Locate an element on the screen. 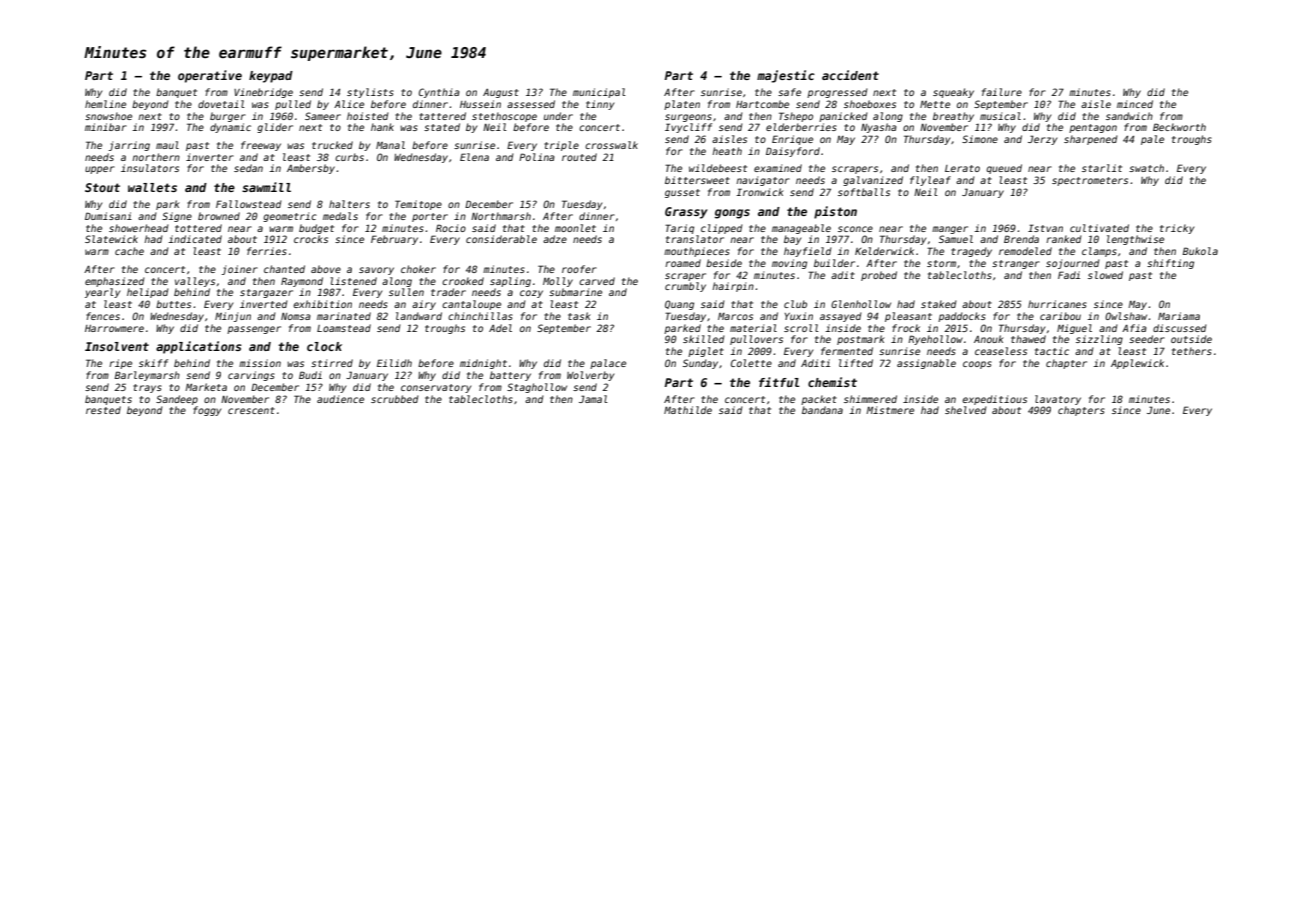 This screenshot has height=924, width=1308. lavatory is located at coordinates (1058, 400).
